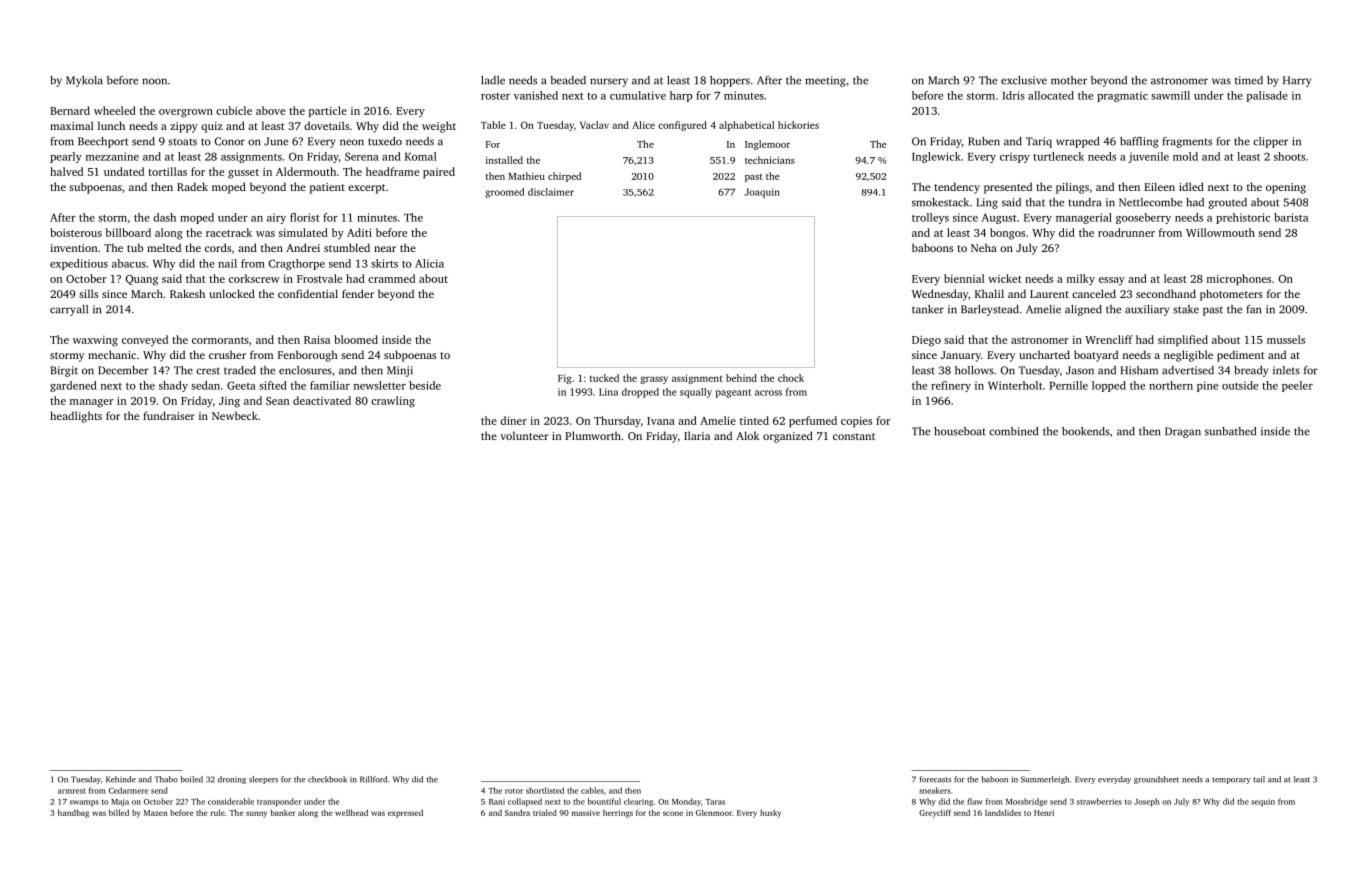 The width and height of the screenshot is (1372, 887). What do you see at coordinates (235, 415) in the screenshot?
I see `Newbeck` at bounding box center [235, 415].
